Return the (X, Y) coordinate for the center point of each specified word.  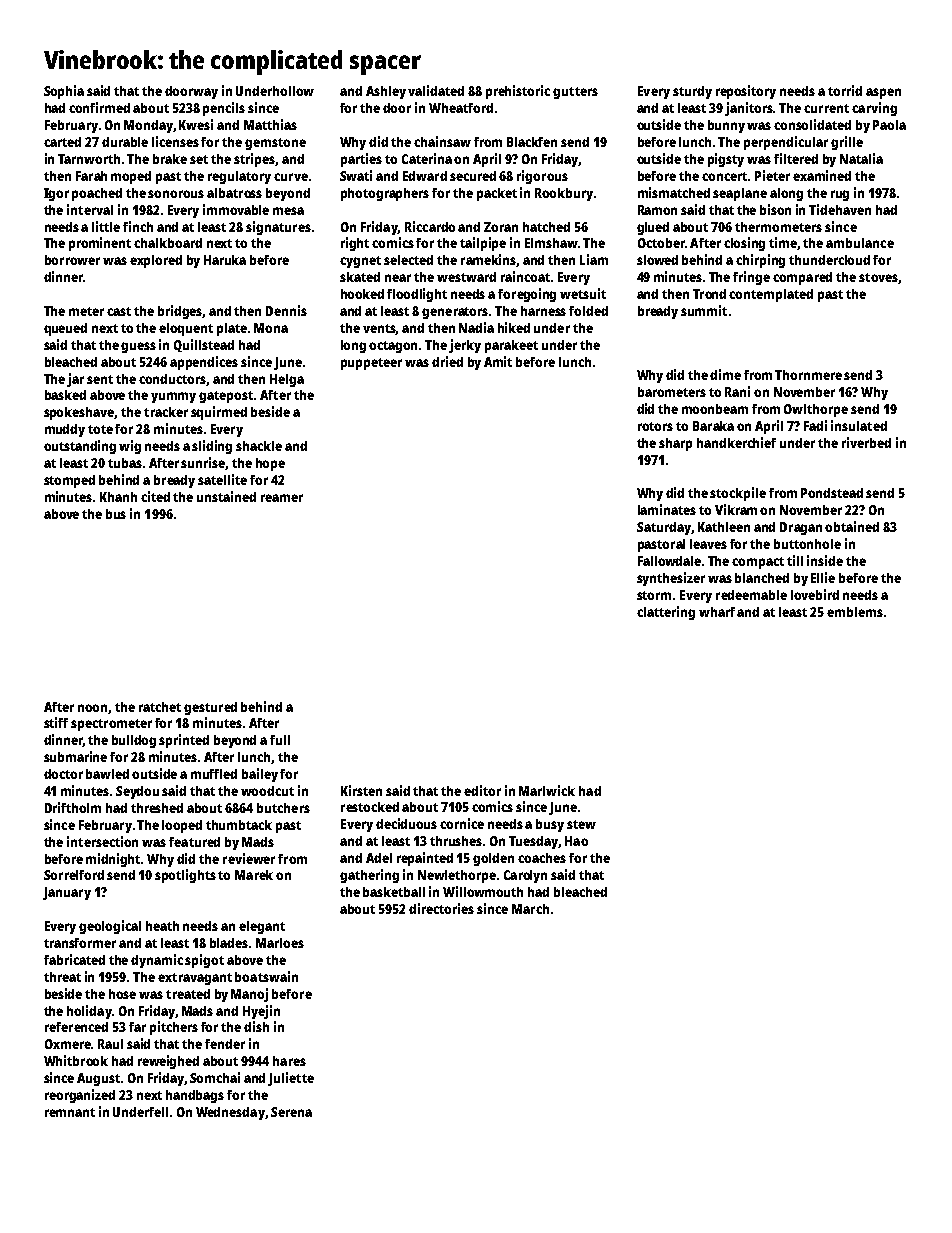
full (280, 740)
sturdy (692, 92)
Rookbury (564, 194)
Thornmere (808, 375)
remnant (70, 1112)
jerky (465, 346)
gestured (210, 708)
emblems (855, 612)
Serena (291, 1112)
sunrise (203, 463)
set (199, 159)
